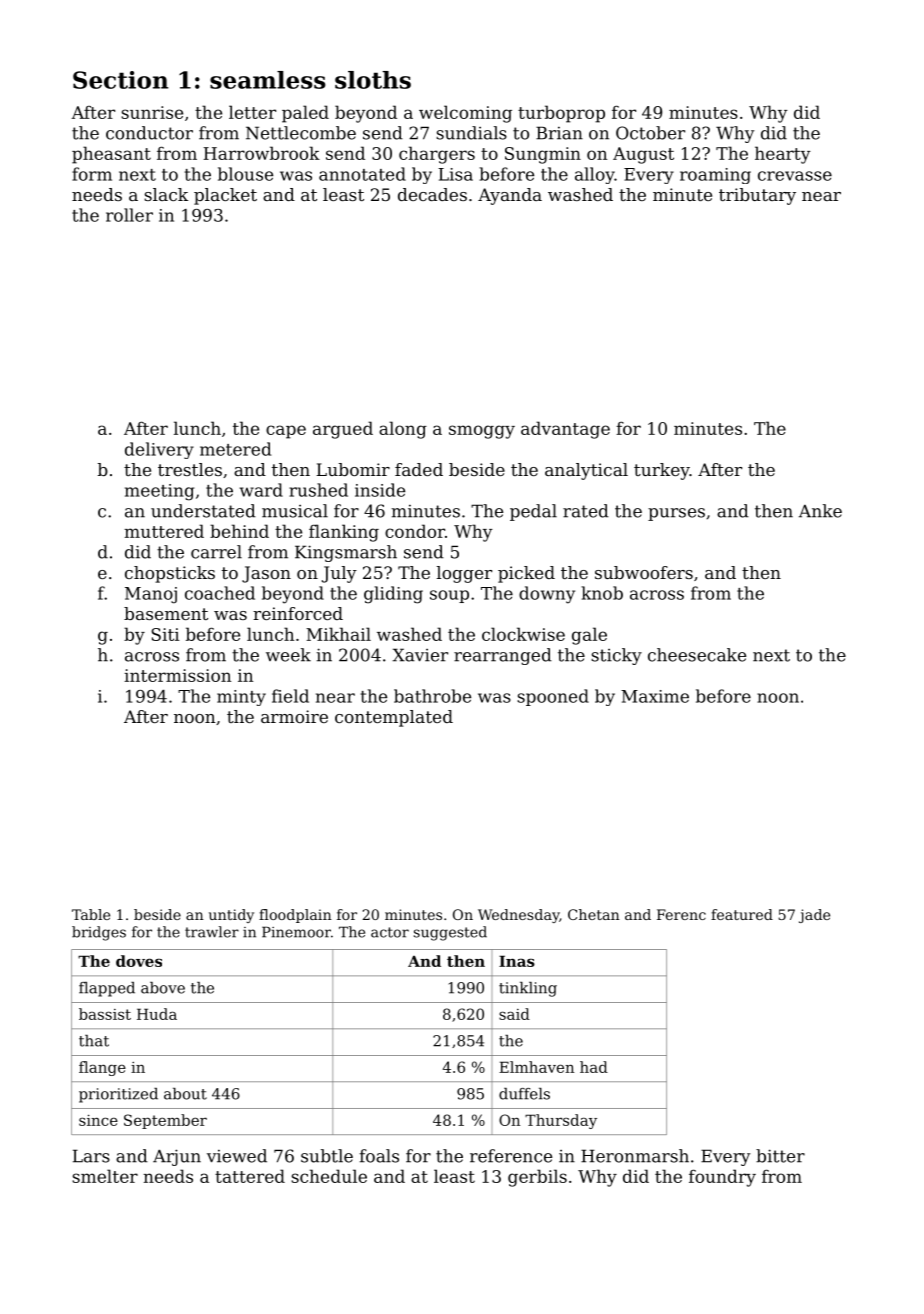 Image resolution: width=924 pixels, height=1314 pixels. Describe the element at coordinates (250, 1176) in the image. I see `tattered` at that location.
